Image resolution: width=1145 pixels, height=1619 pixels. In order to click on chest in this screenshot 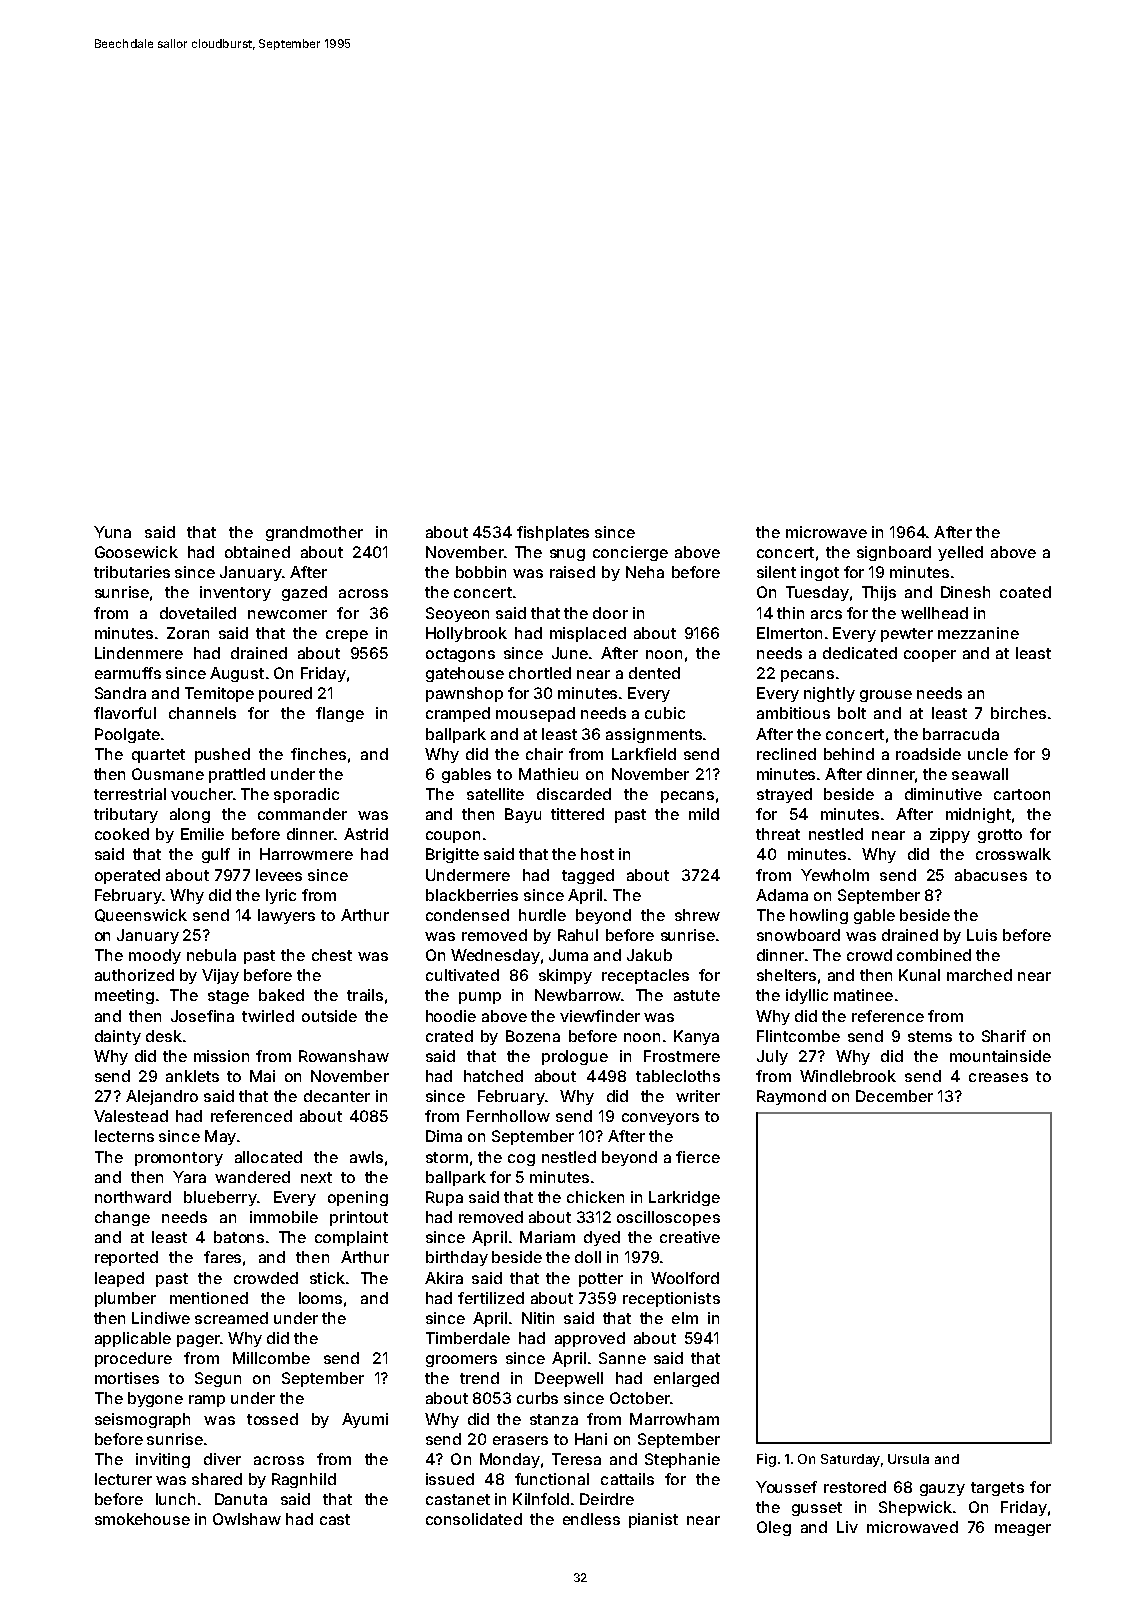, I will do `click(332, 955)`.
